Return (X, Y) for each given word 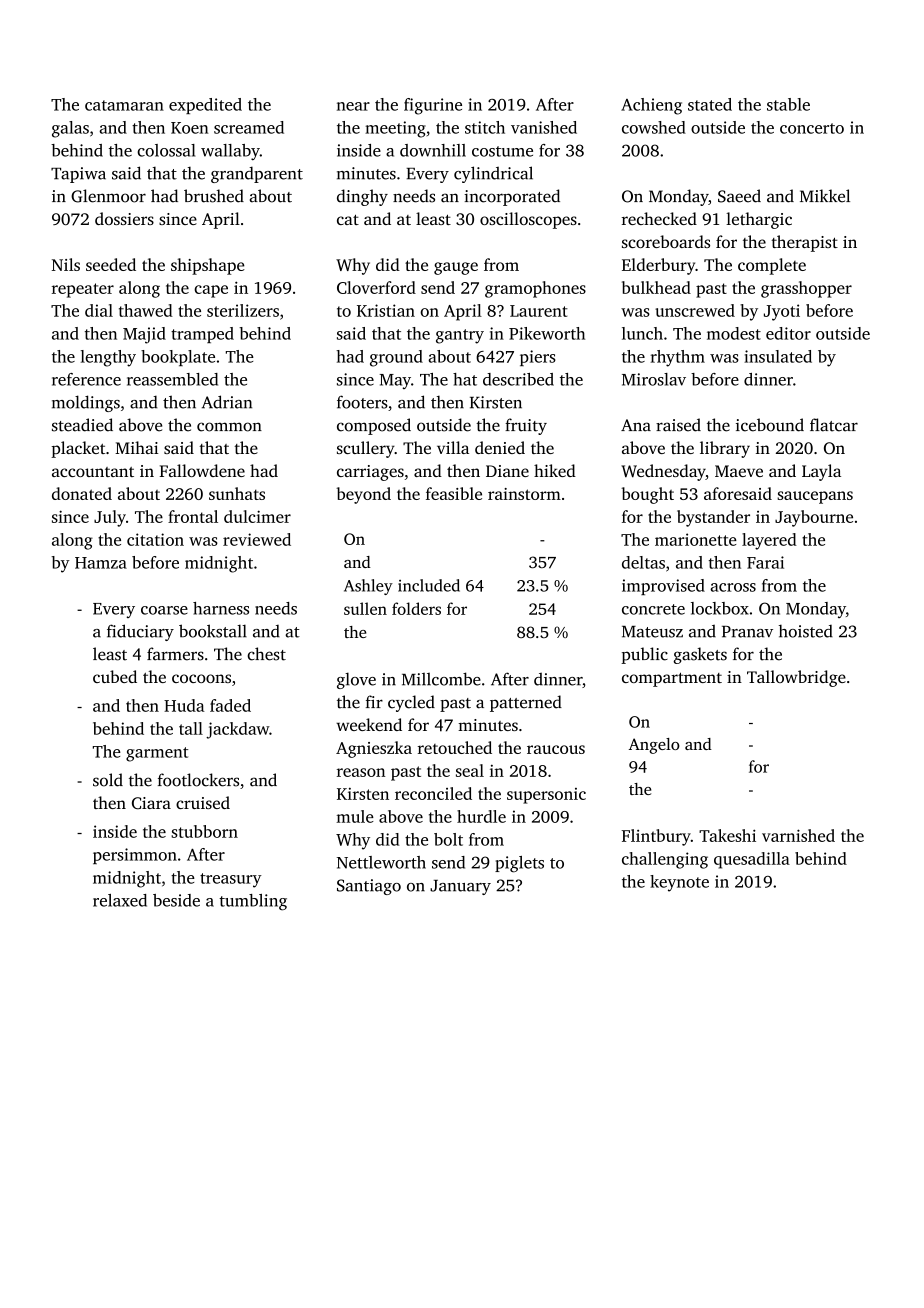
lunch (642, 333)
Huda (184, 705)
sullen (365, 608)
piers (538, 358)
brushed (214, 196)
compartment (672, 680)
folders (416, 608)
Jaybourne (814, 518)
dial (99, 310)
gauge (456, 268)
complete (772, 266)
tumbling (253, 902)
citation (155, 539)
